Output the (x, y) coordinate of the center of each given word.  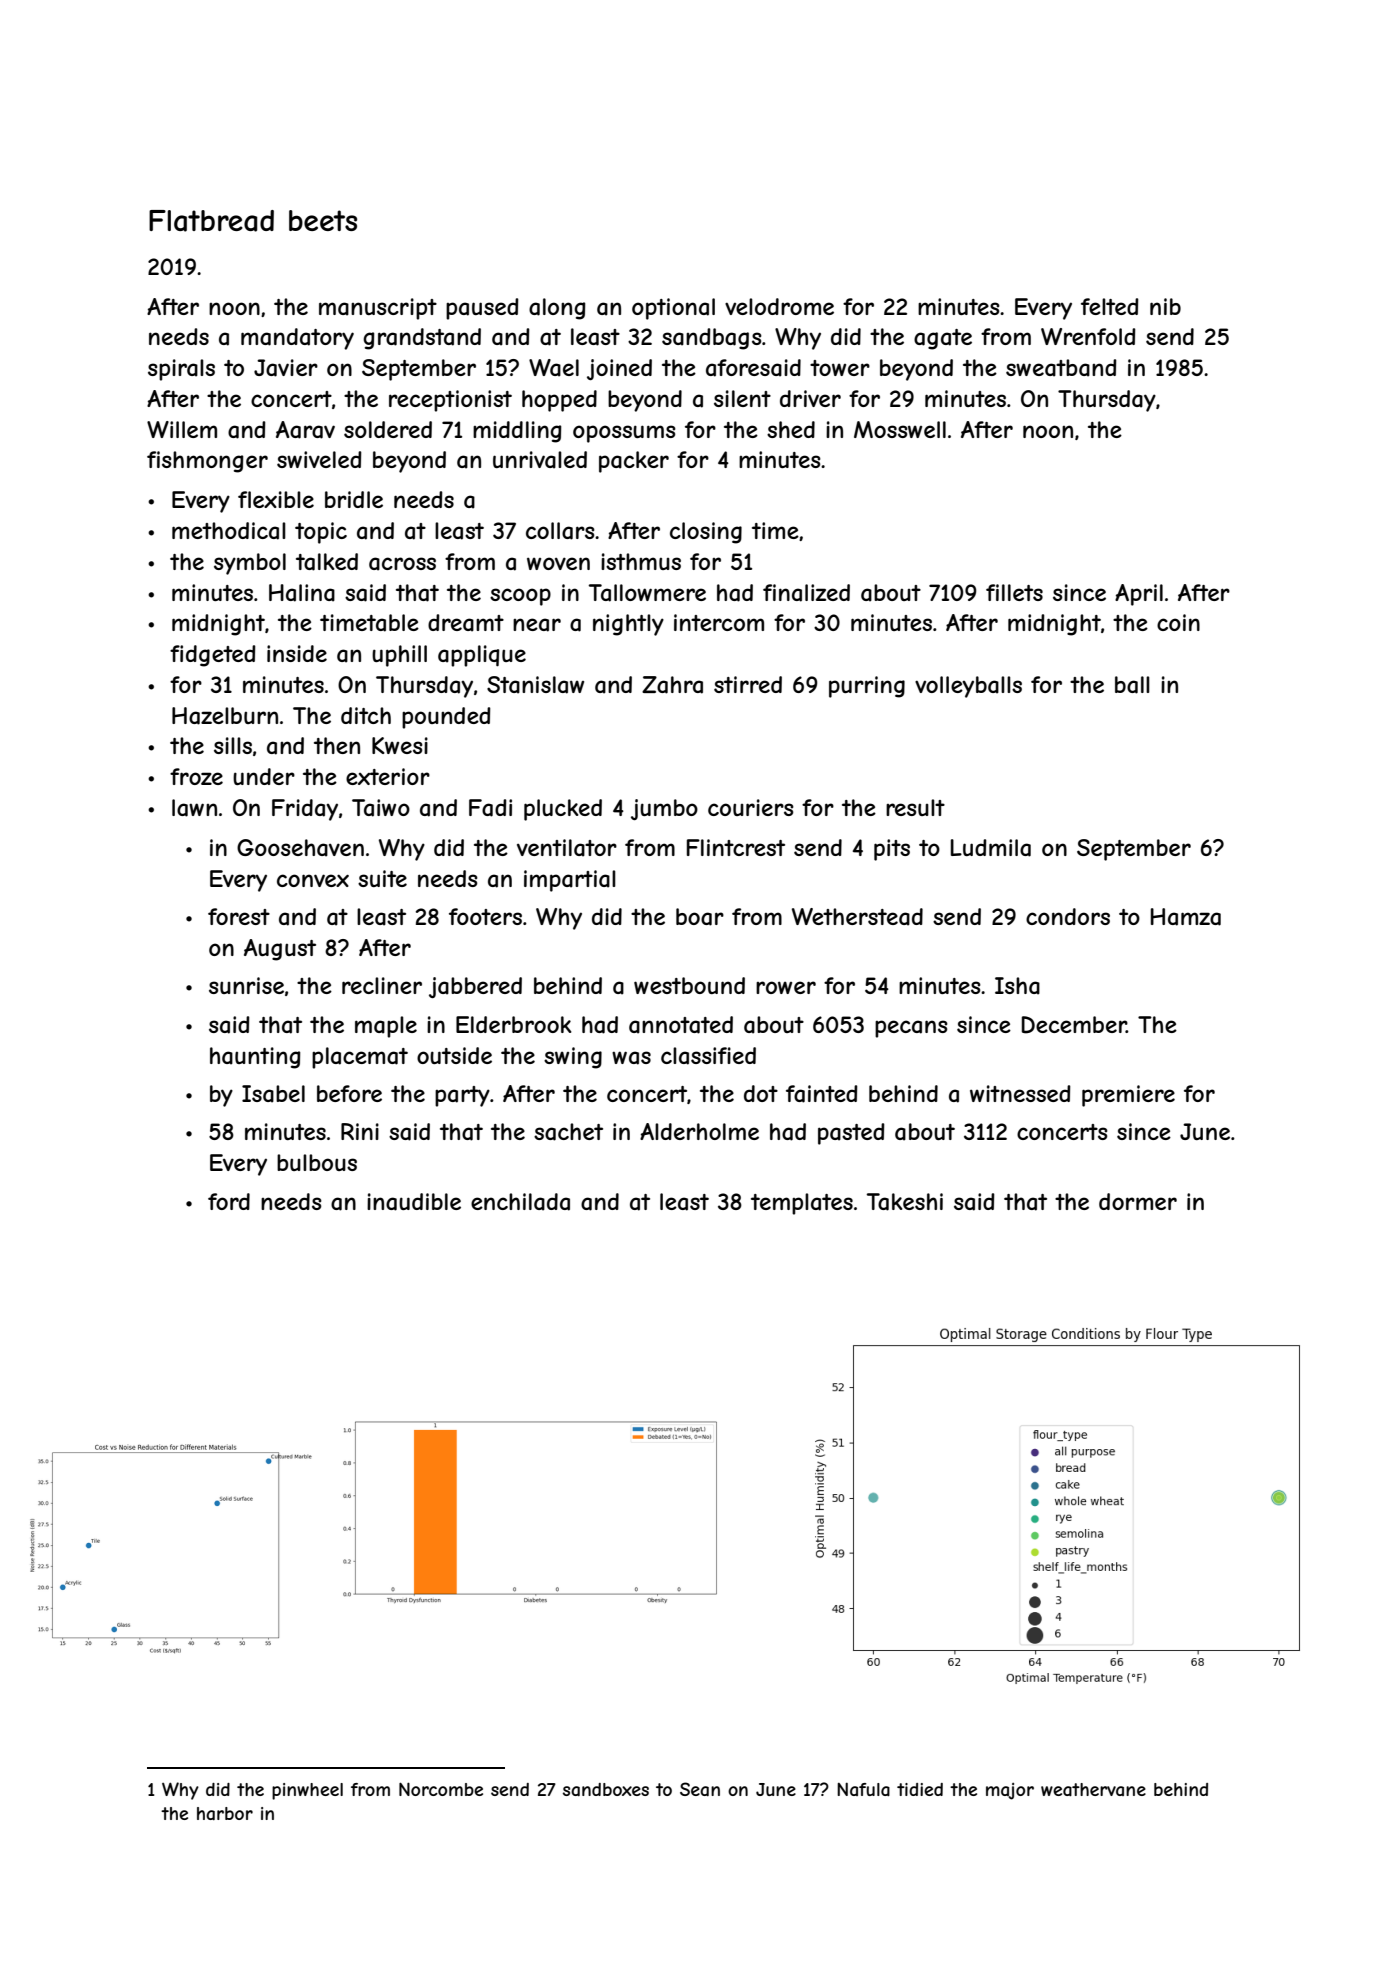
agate (943, 339)
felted (1110, 306)
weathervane (1093, 1789)
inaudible (414, 1202)
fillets (1014, 592)
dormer (1138, 1201)
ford (229, 1201)
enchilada (520, 1202)
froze (196, 776)
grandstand (422, 339)
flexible (276, 499)
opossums (624, 434)
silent (742, 398)
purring (867, 687)
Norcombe (441, 1789)
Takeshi (905, 1202)
